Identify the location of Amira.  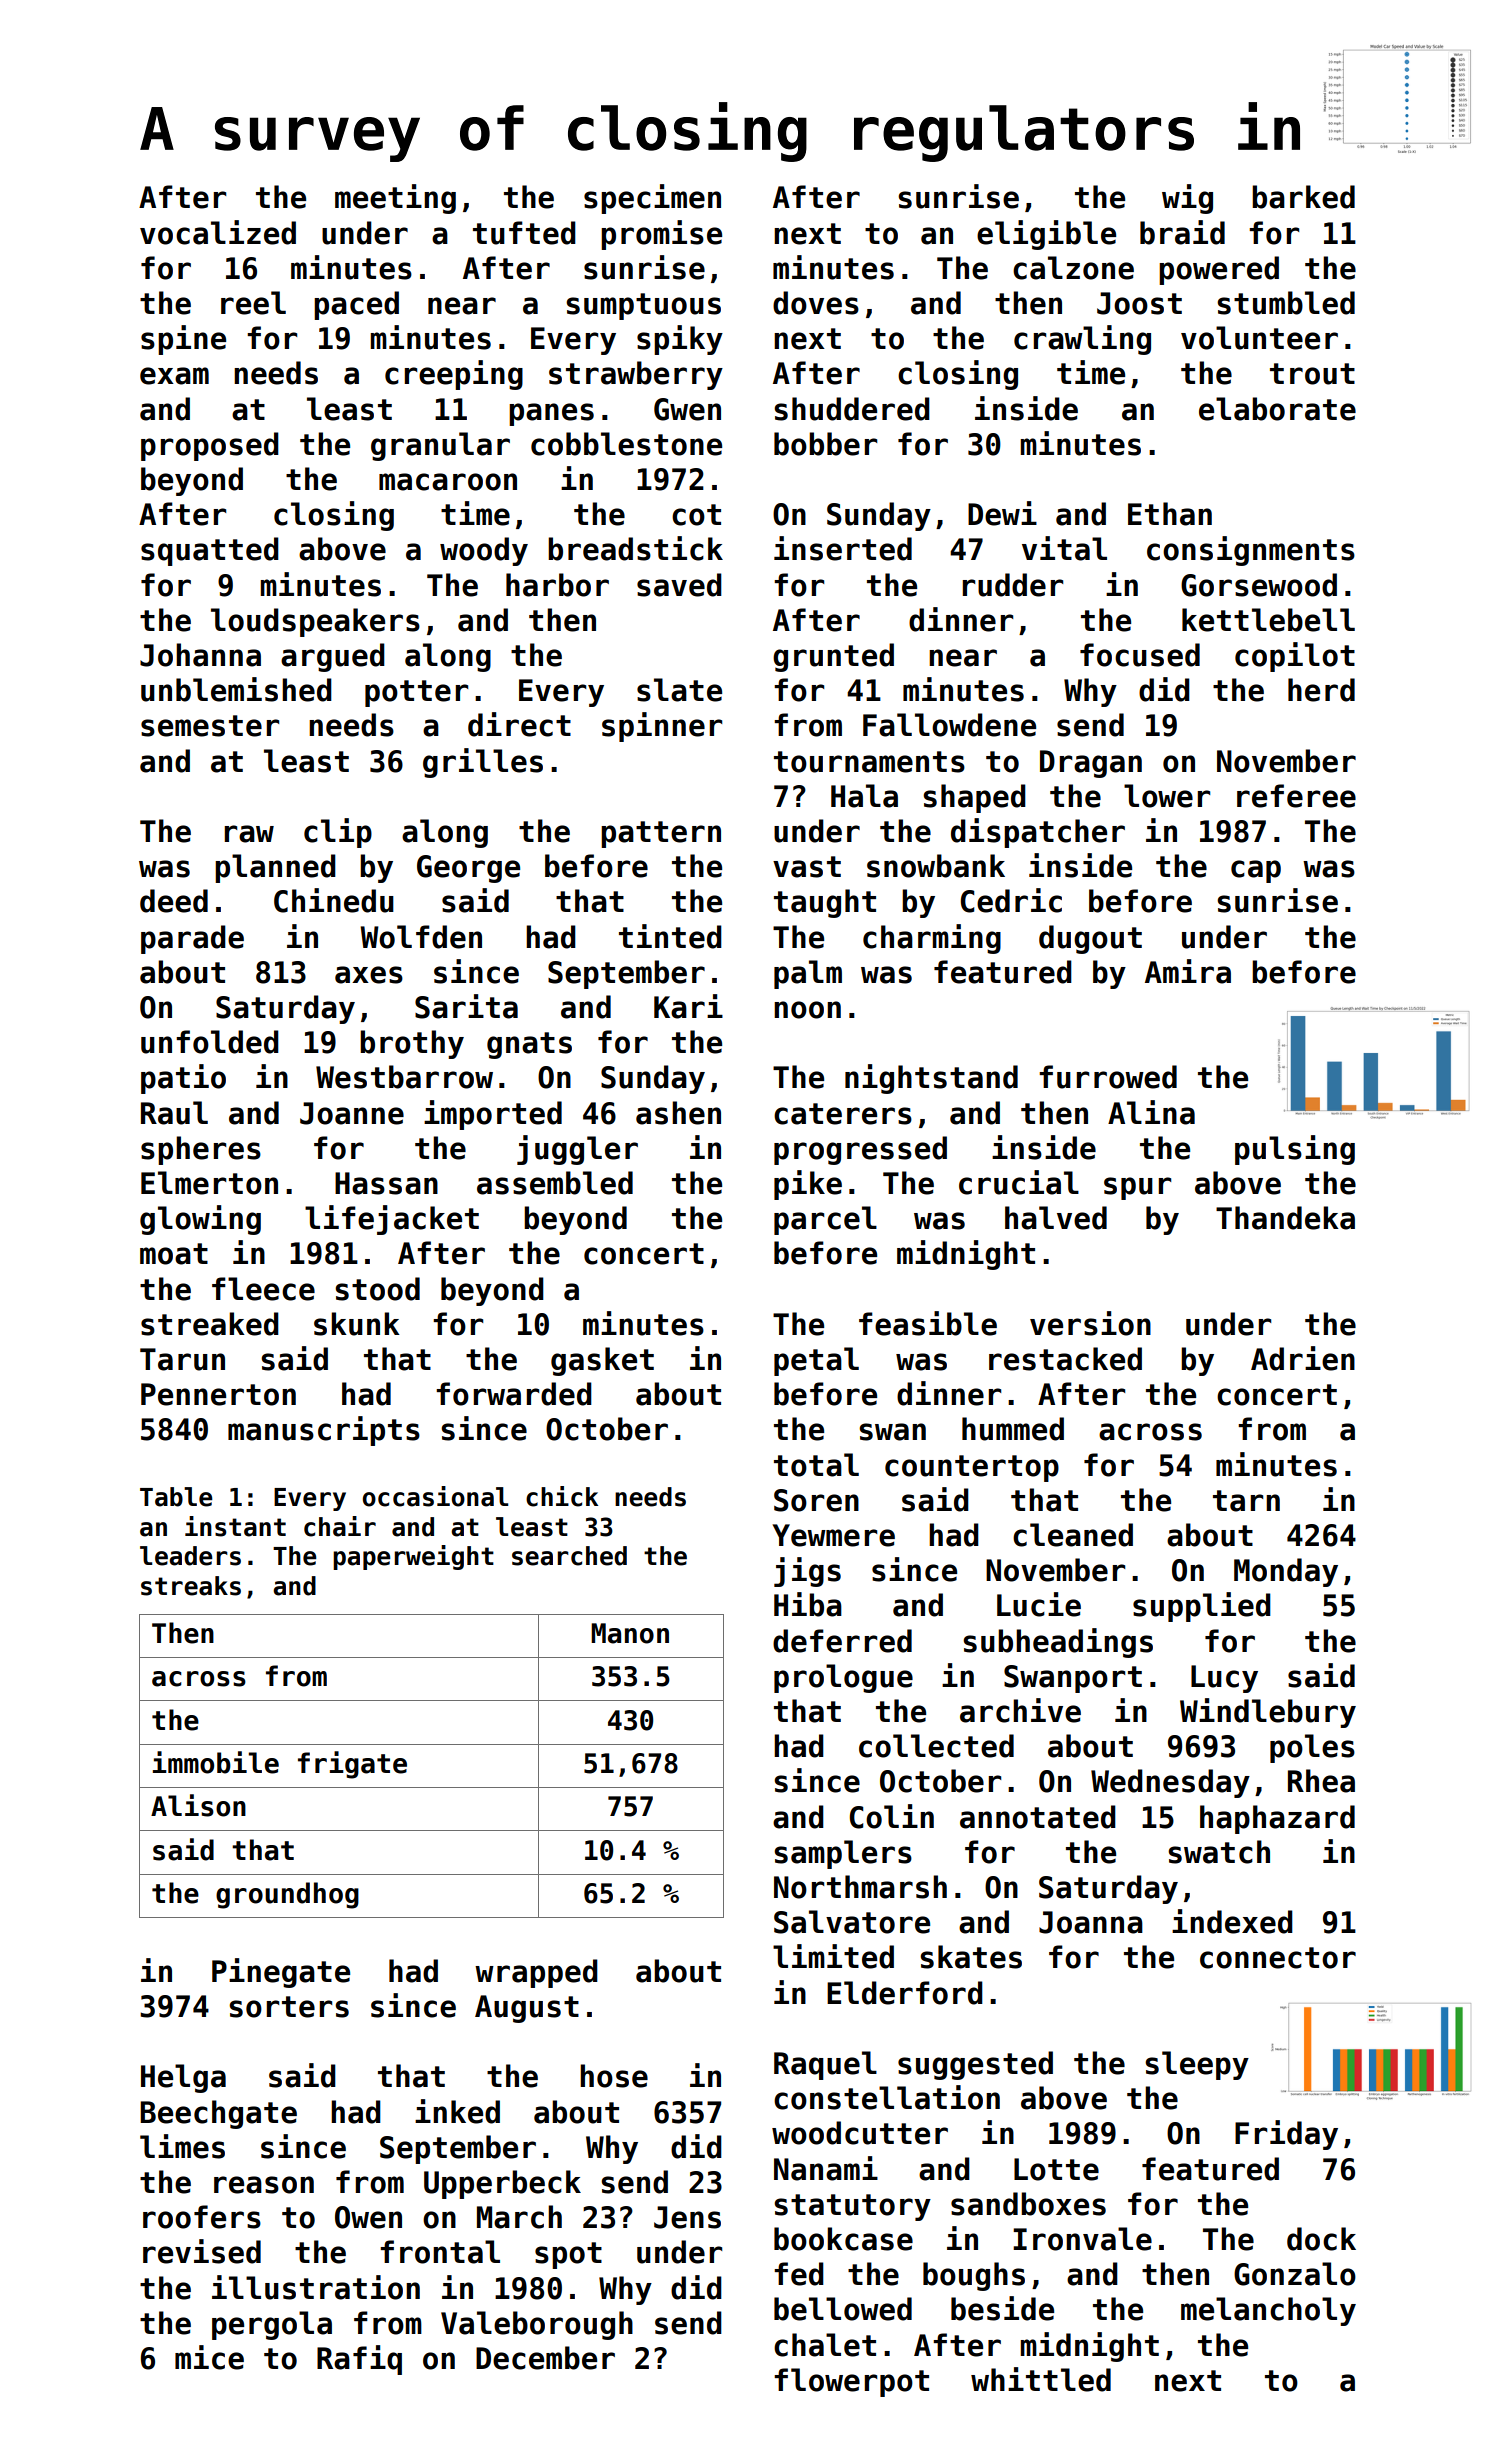
(1188, 971).
